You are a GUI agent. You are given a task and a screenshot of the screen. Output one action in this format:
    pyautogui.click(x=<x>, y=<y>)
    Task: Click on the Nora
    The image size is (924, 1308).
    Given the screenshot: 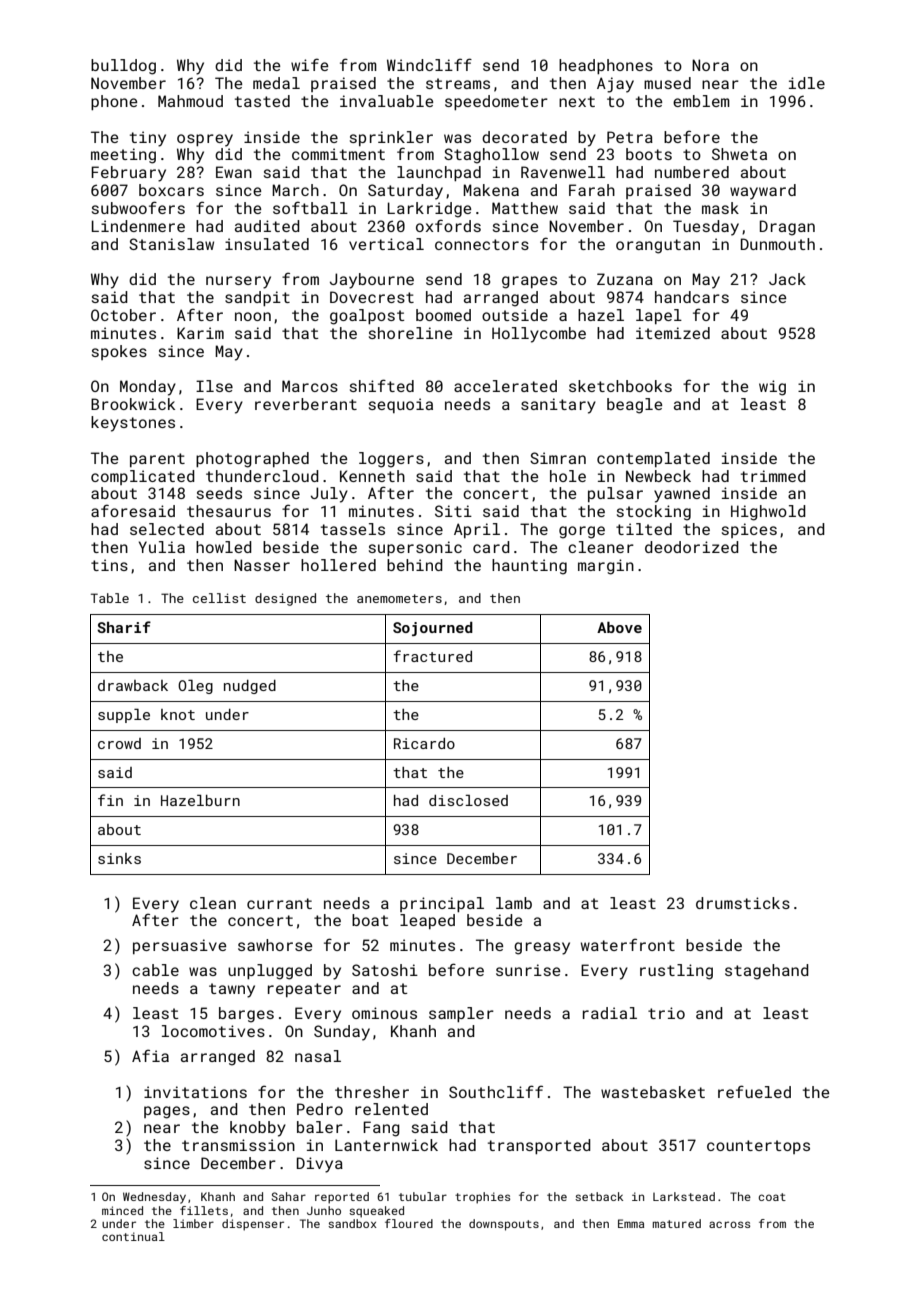 What is the action you would take?
    pyautogui.click(x=710, y=65)
